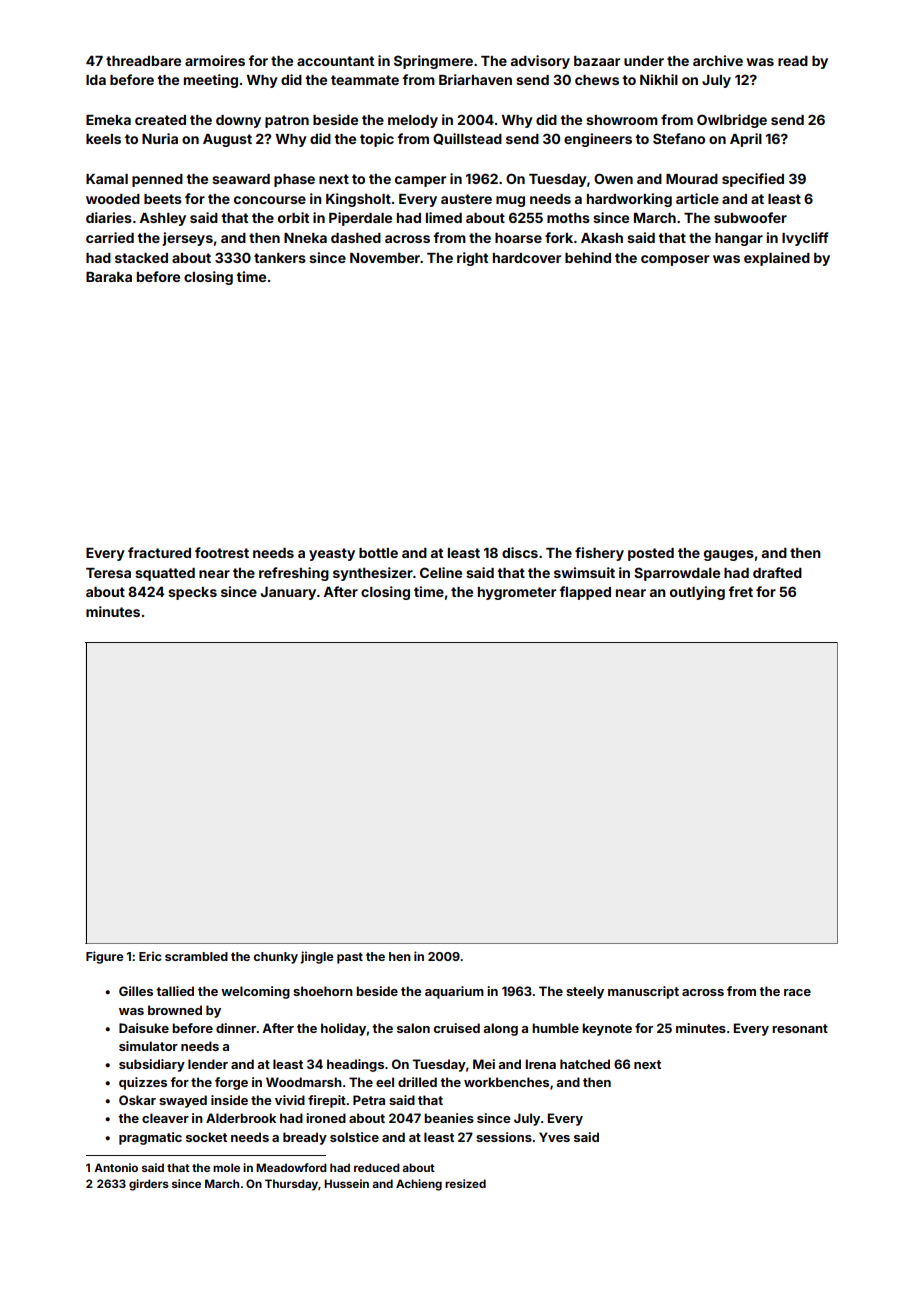 The image size is (924, 1308). Describe the element at coordinates (196, 956) in the screenshot. I see `scrambled` at that location.
